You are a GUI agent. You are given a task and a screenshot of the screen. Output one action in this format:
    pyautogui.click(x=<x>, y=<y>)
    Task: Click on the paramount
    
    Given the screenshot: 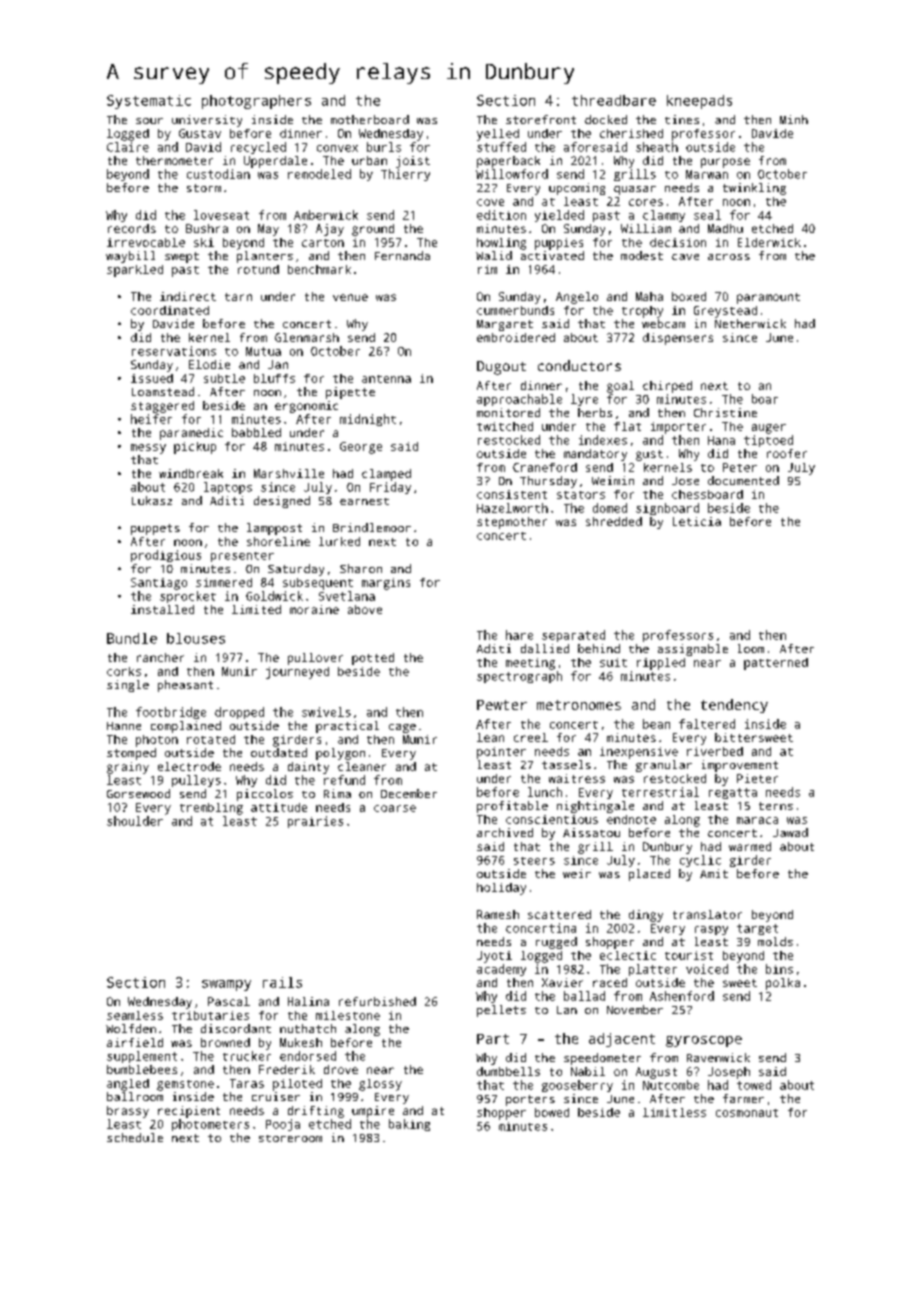 What is the action you would take?
    pyautogui.click(x=768, y=298)
